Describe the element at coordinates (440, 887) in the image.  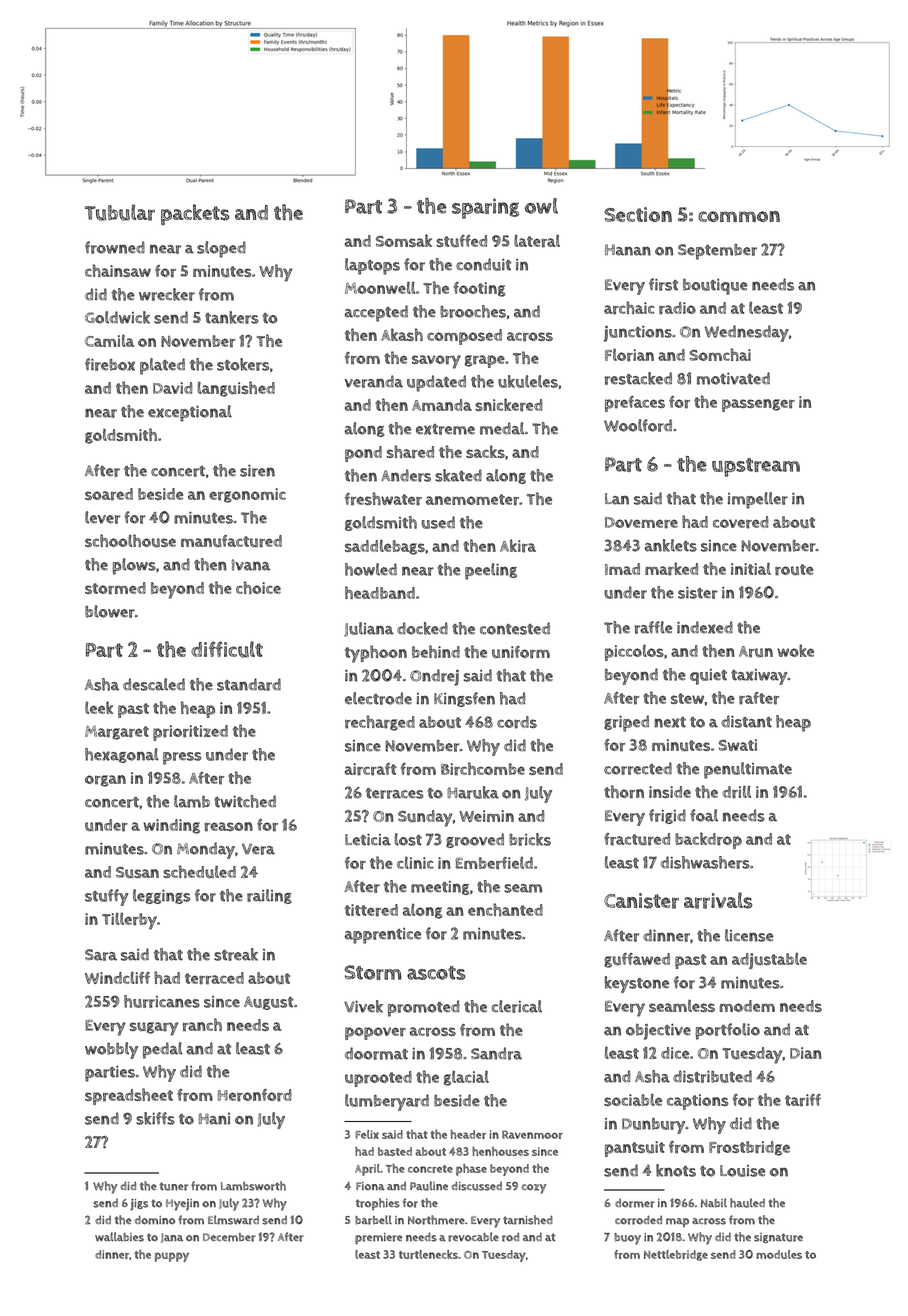
I see `meeting` at that location.
